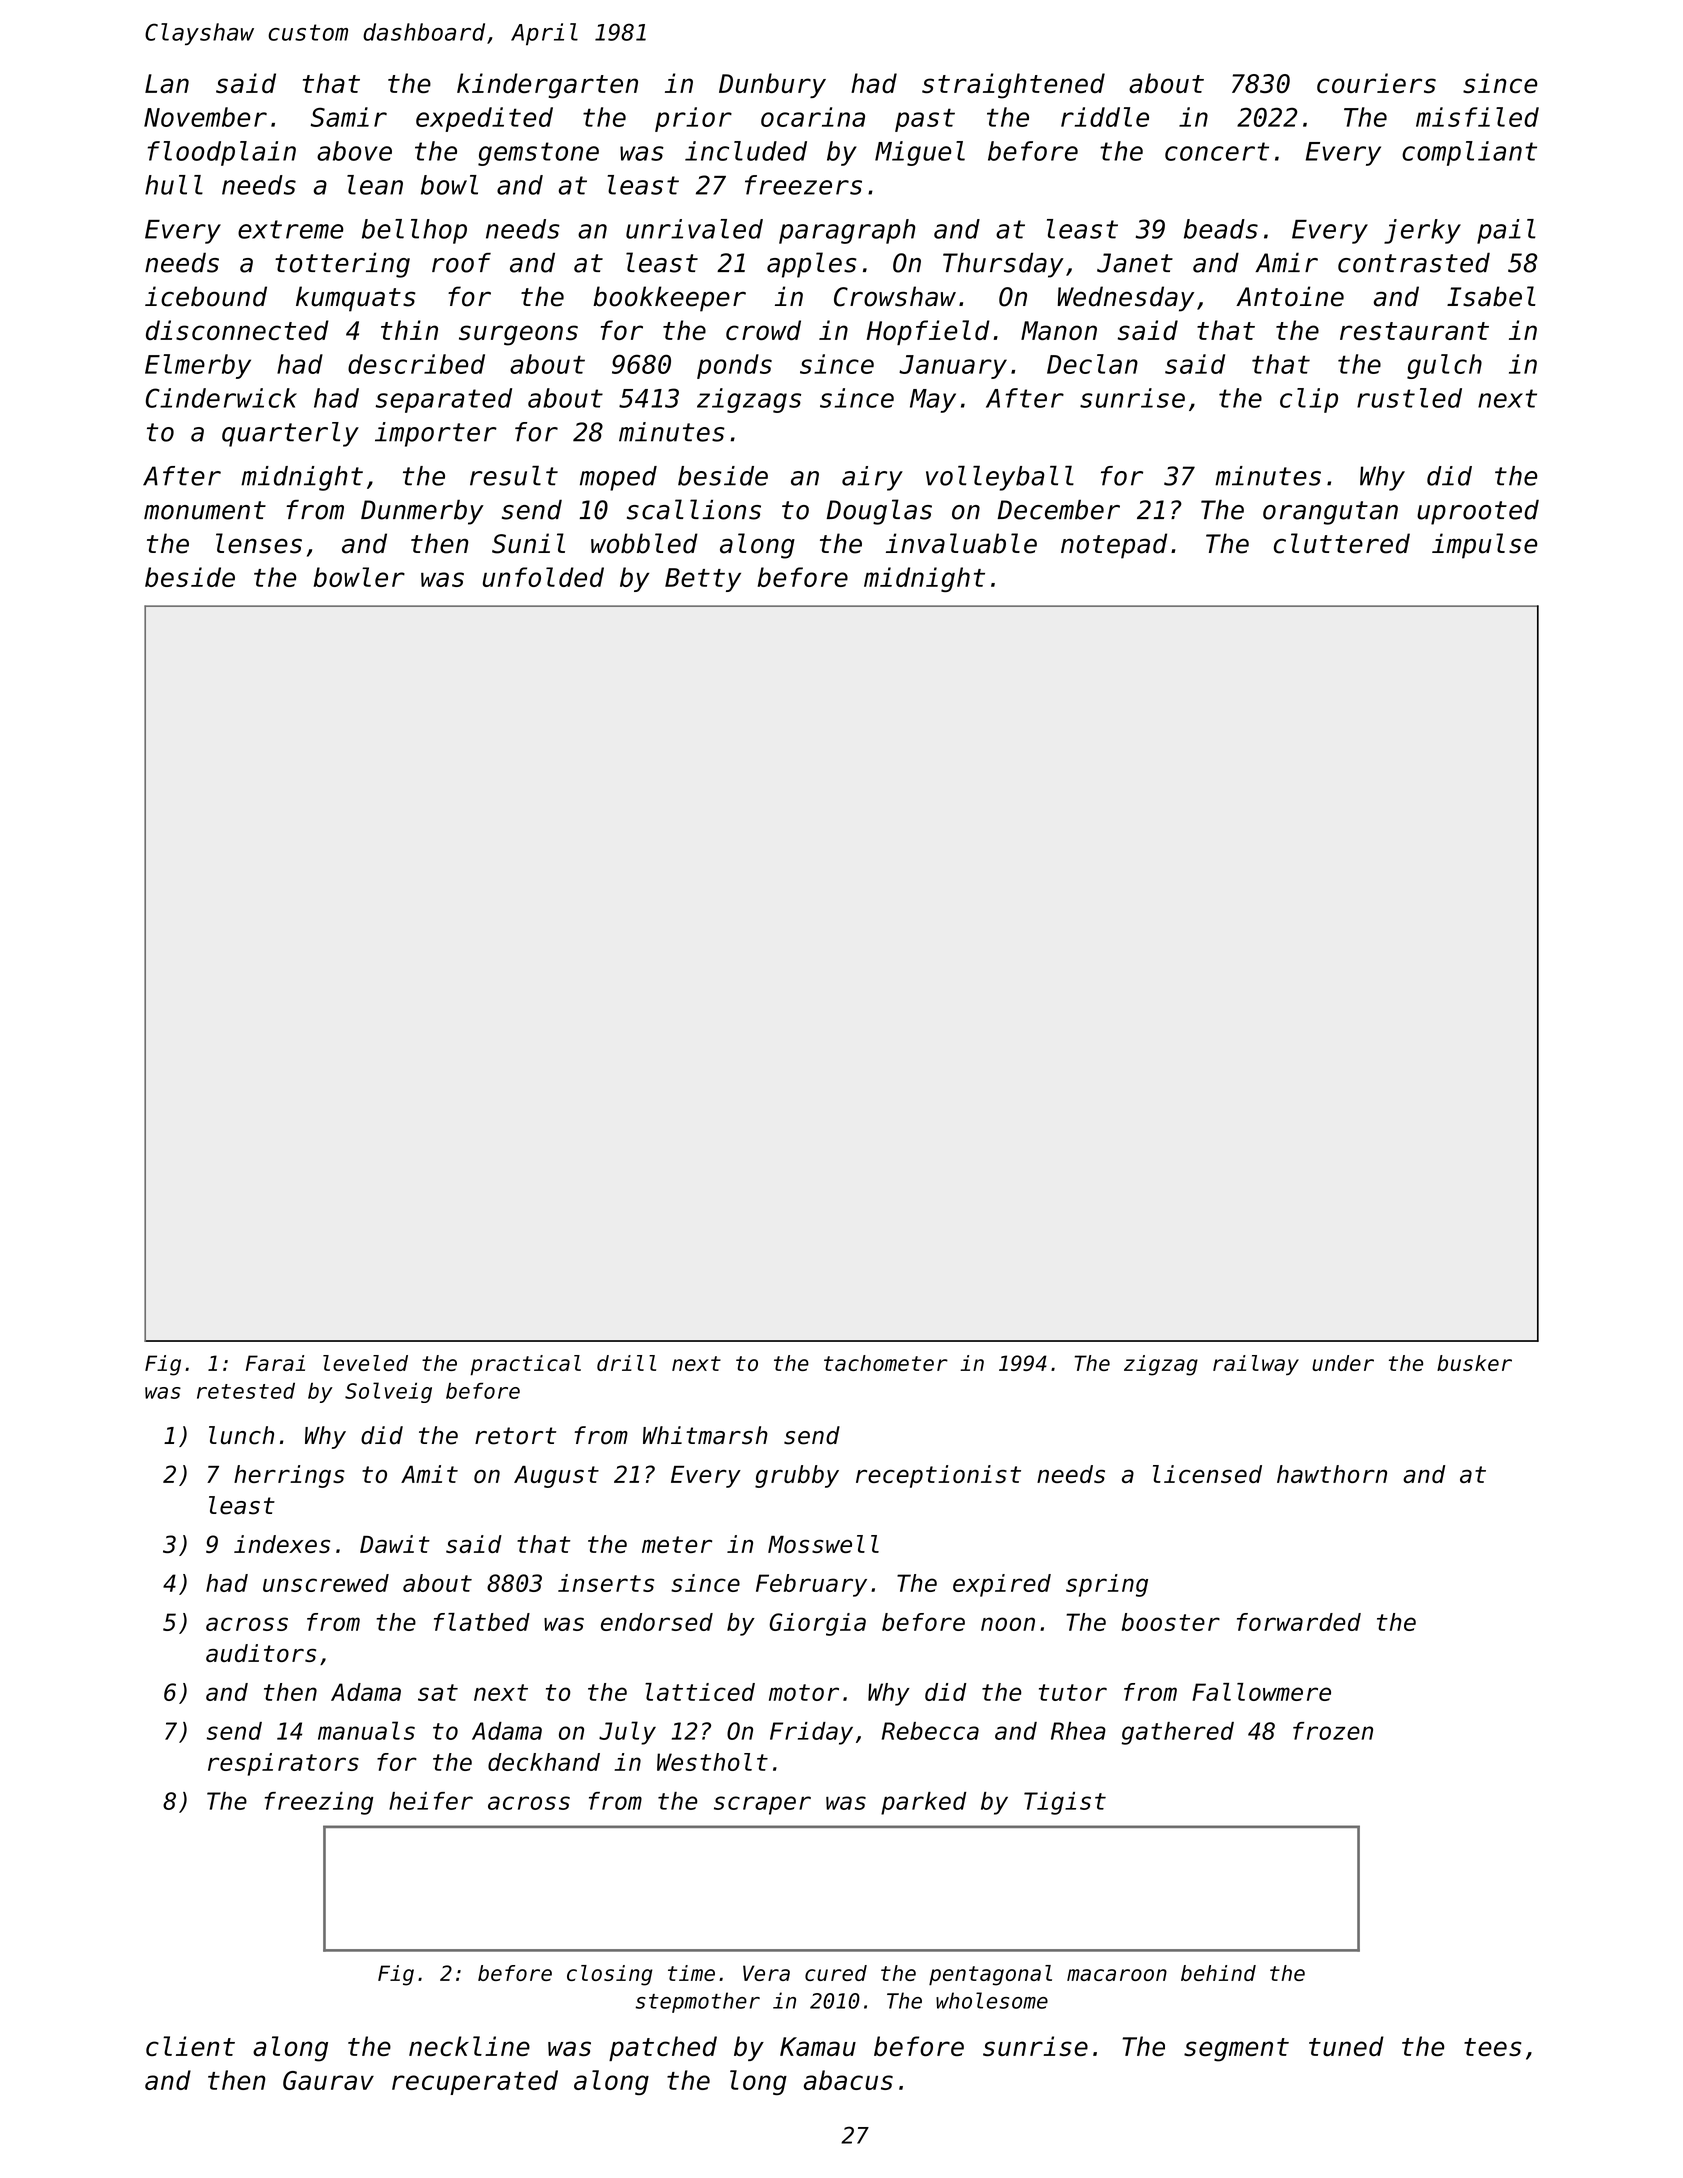 The height and width of the screenshot is (2178, 1683). I want to click on kumquats, so click(356, 299).
